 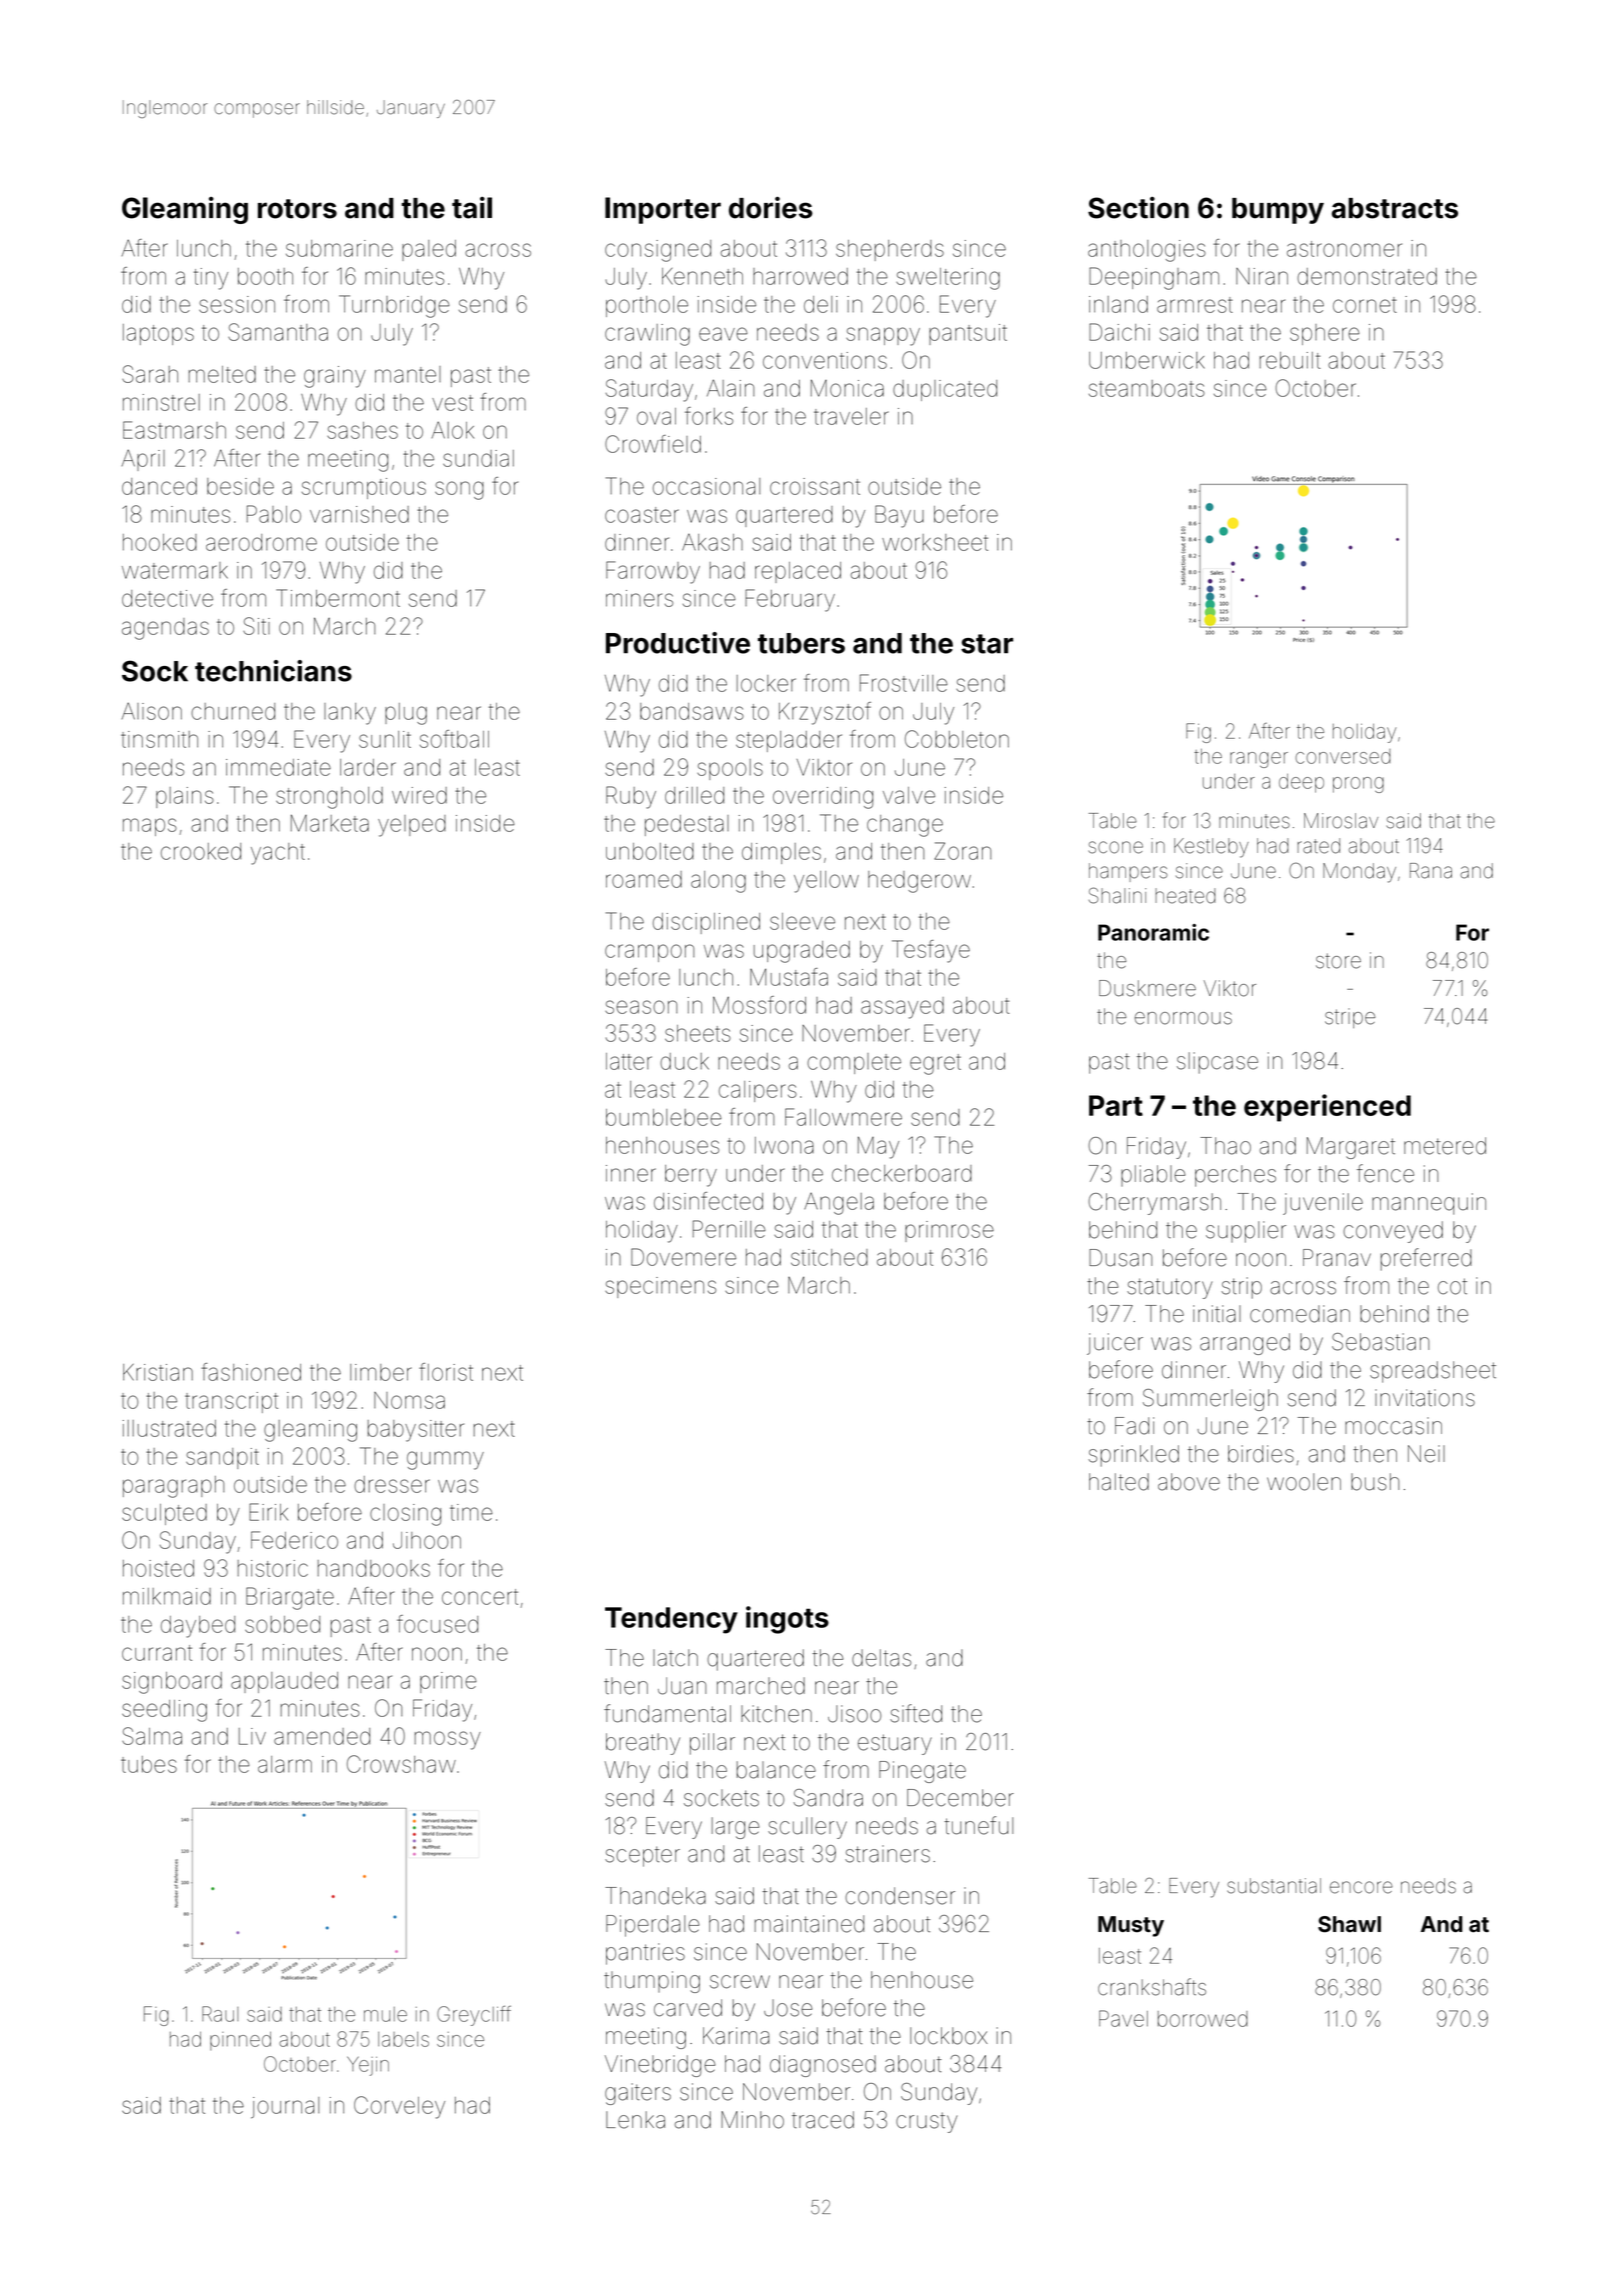 What do you see at coordinates (452, 403) in the screenshot?
I see `vest` at bounding box center [452, 403].
